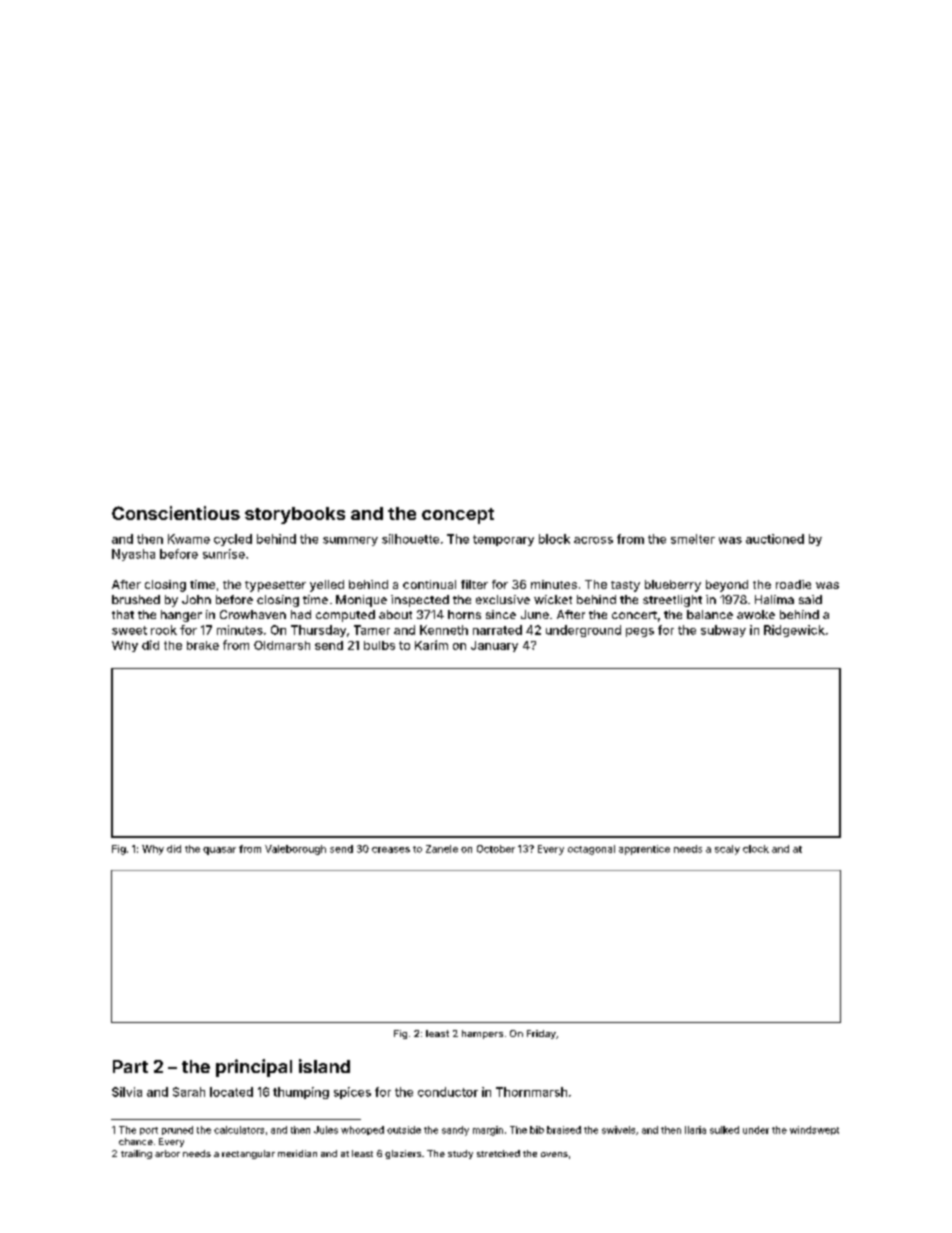 This document has width=952, height=1233. What do you see at coordinates (727, 586) in the document?
I see `beyond` at bounding box center [727, 586].
